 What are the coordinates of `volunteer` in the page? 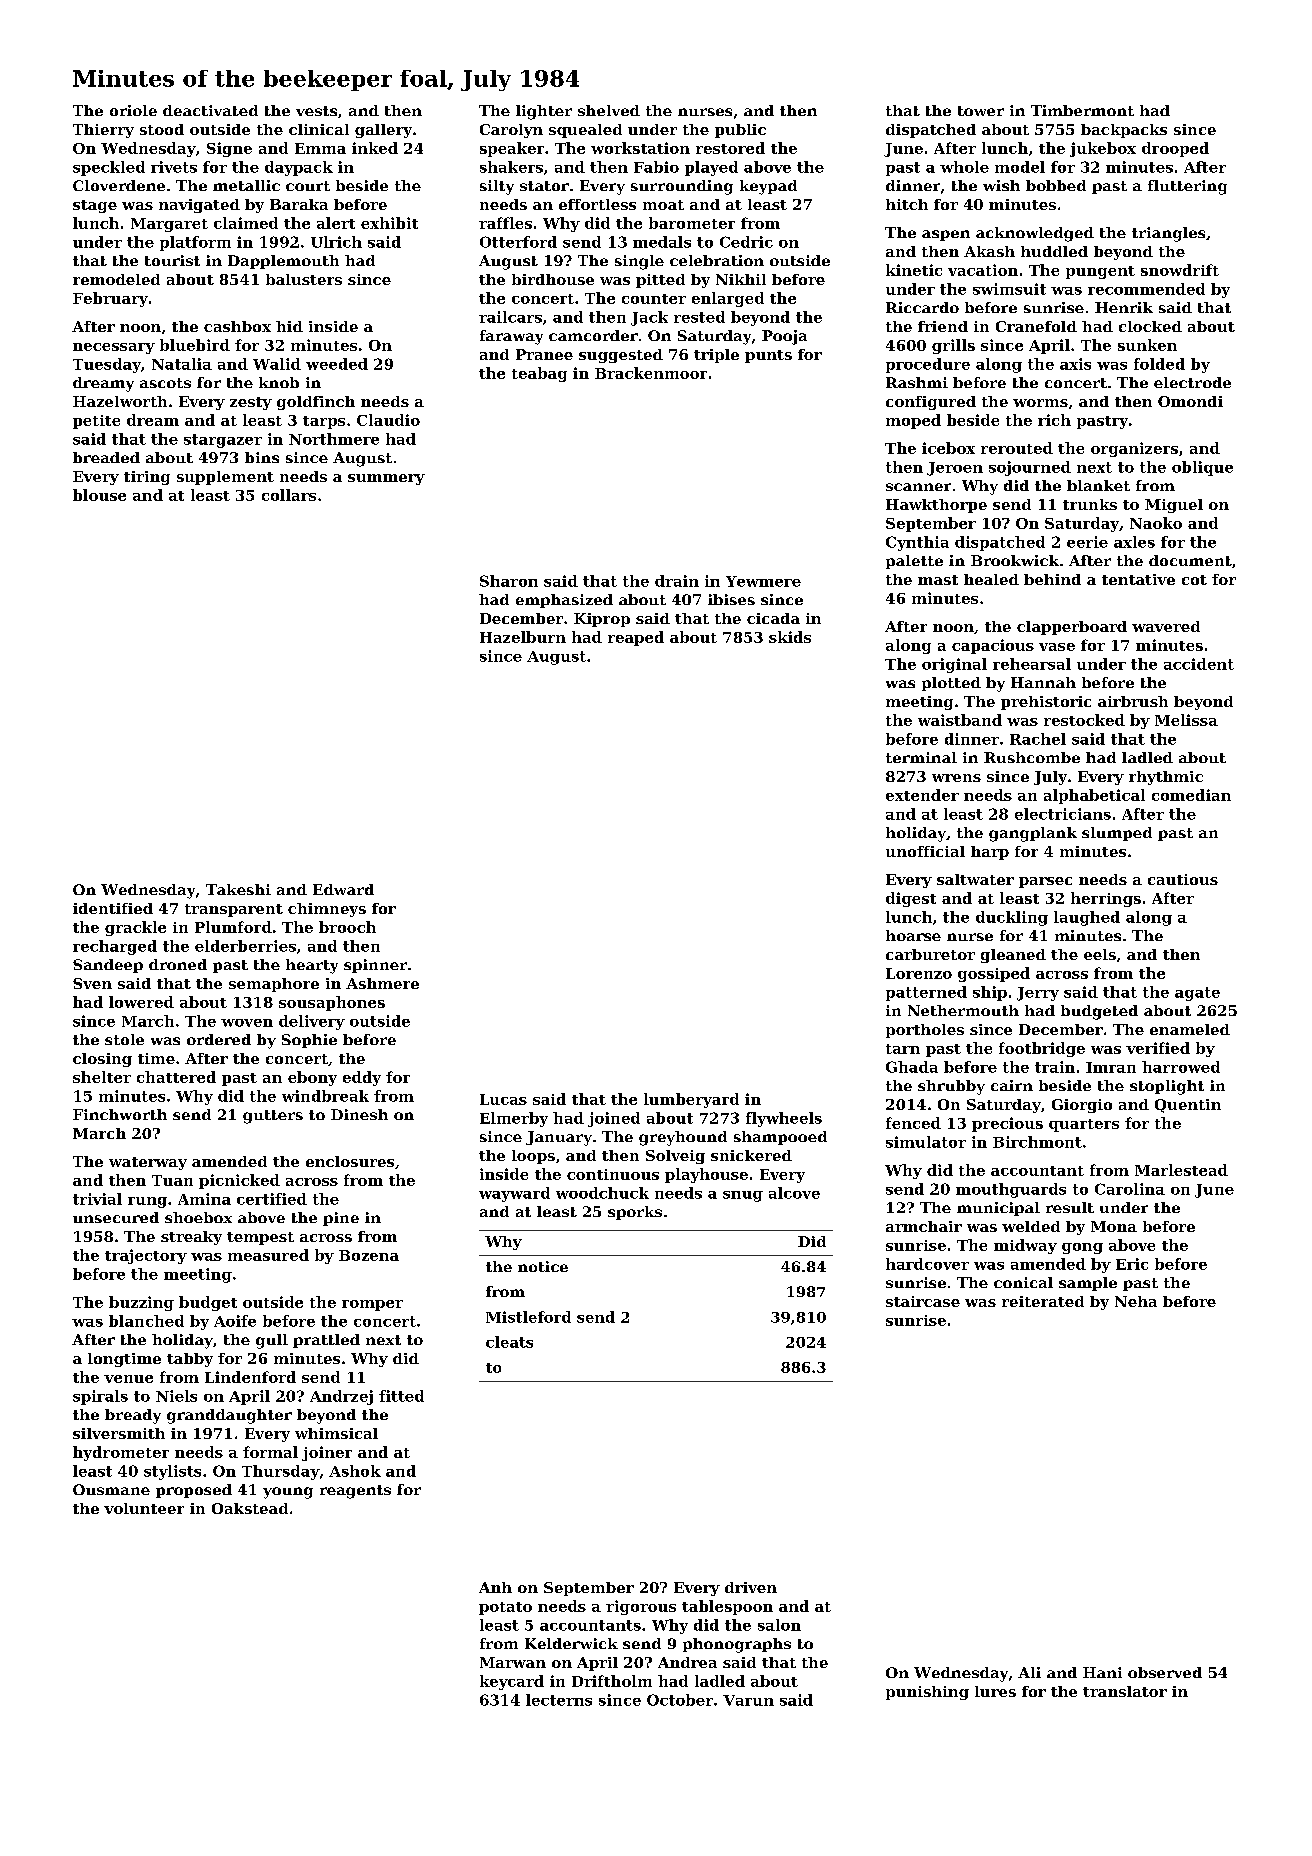 It's located at (144, 1508).
